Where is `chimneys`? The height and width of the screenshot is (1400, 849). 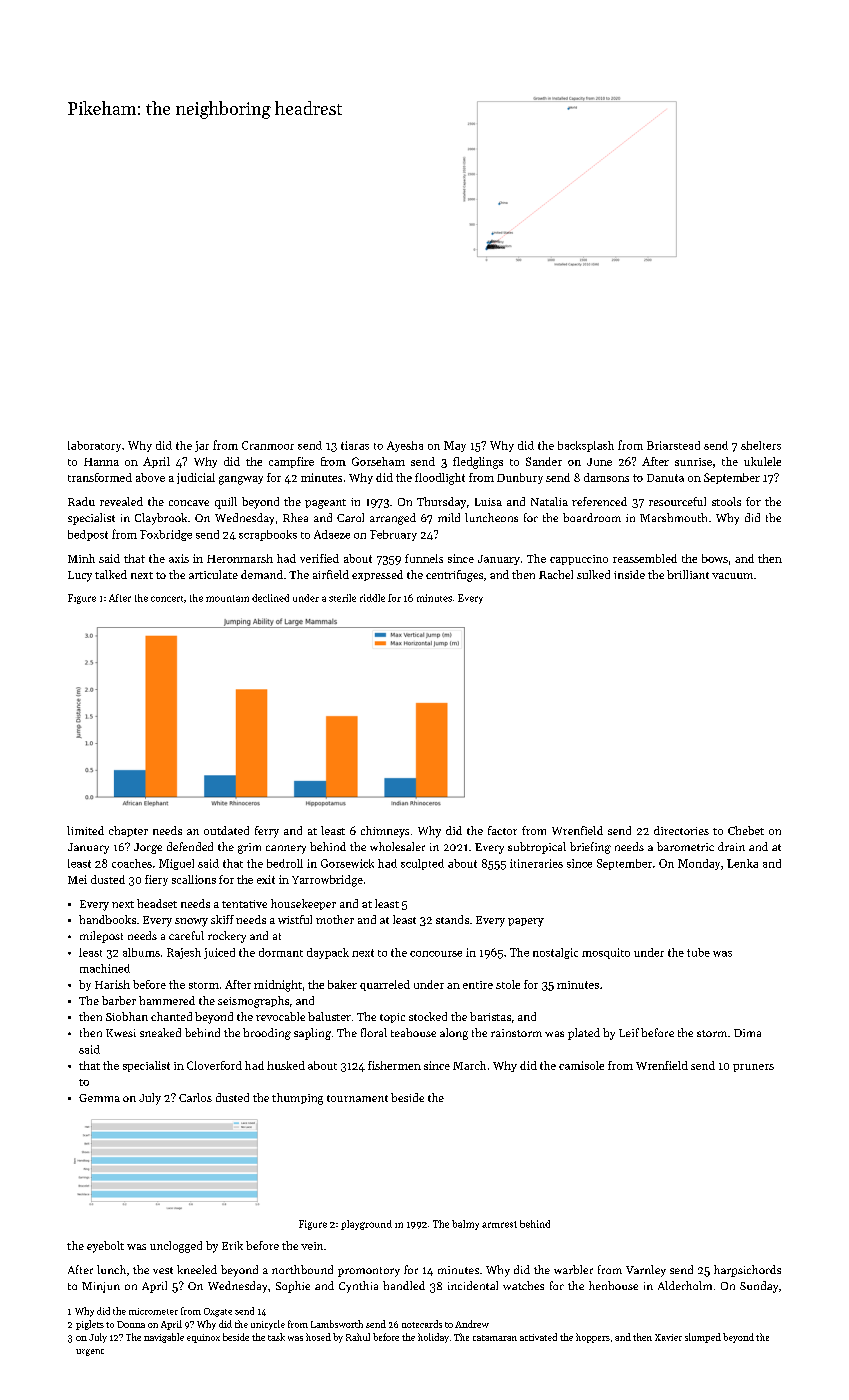
chimneys is located at coordinates (385, 832).
